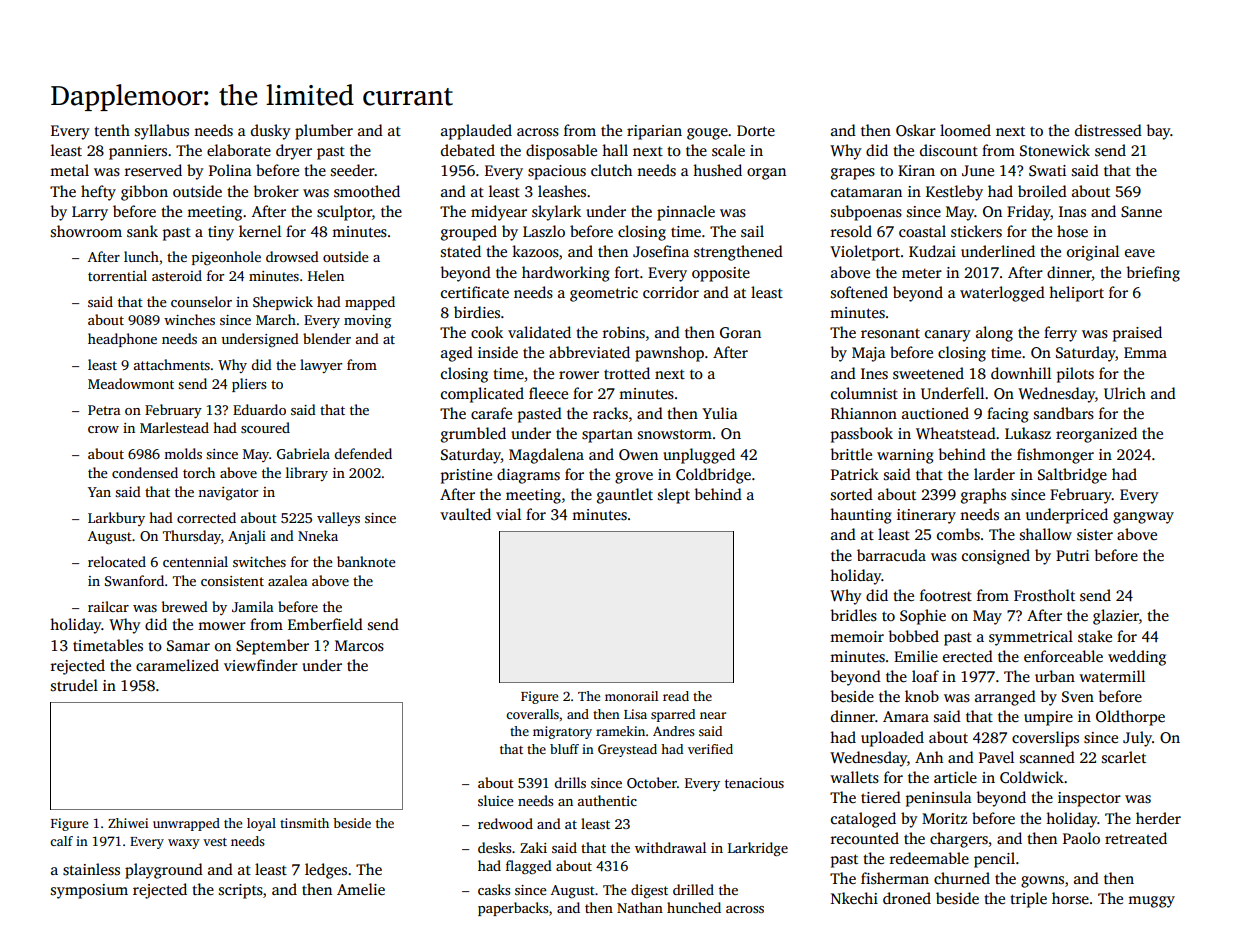  I want to click on sank, so click(142, 231).
